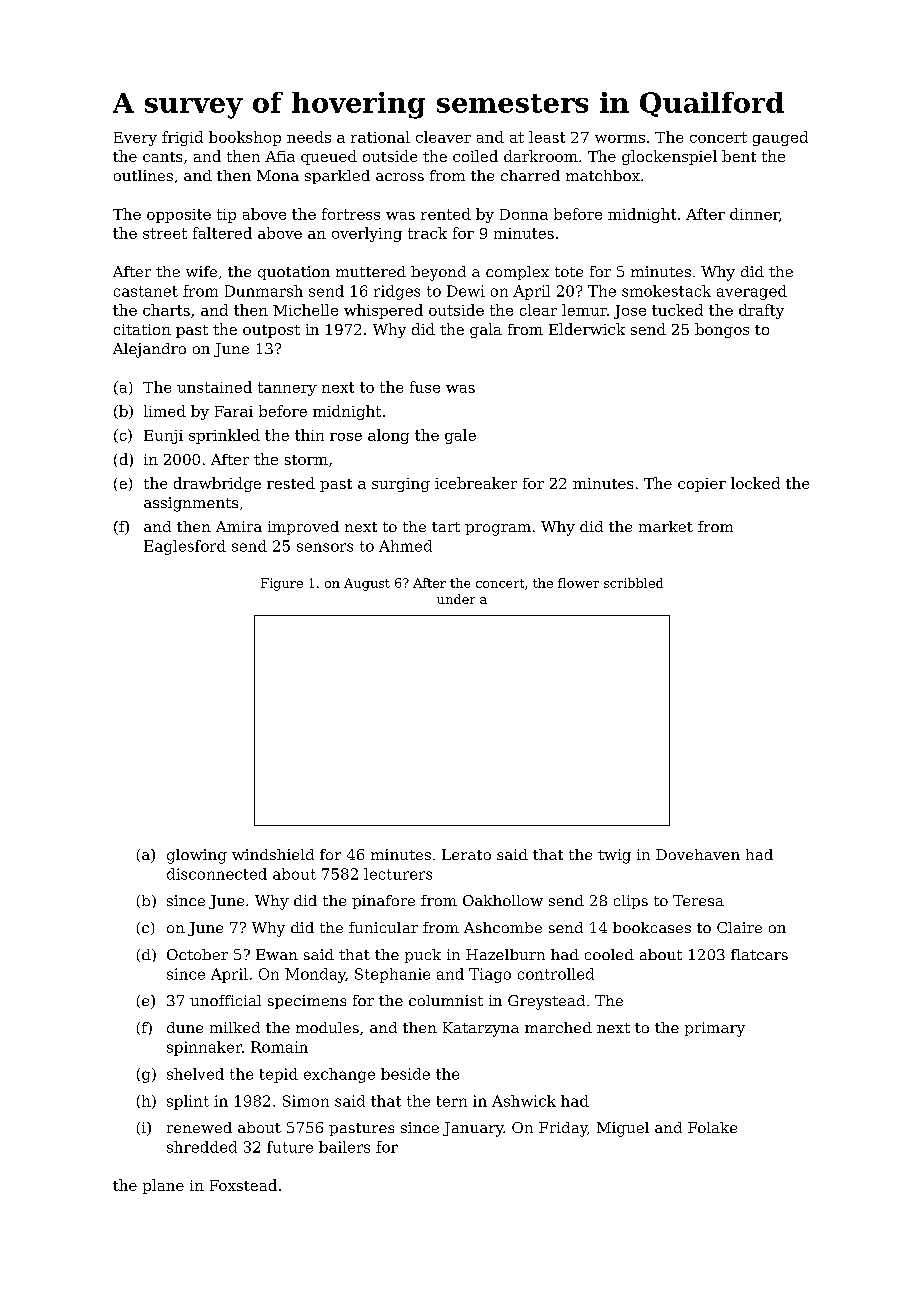 Image resolution: width=924 pixels, height=1308 pixels. I want to click on gale, so click(460, 436).
